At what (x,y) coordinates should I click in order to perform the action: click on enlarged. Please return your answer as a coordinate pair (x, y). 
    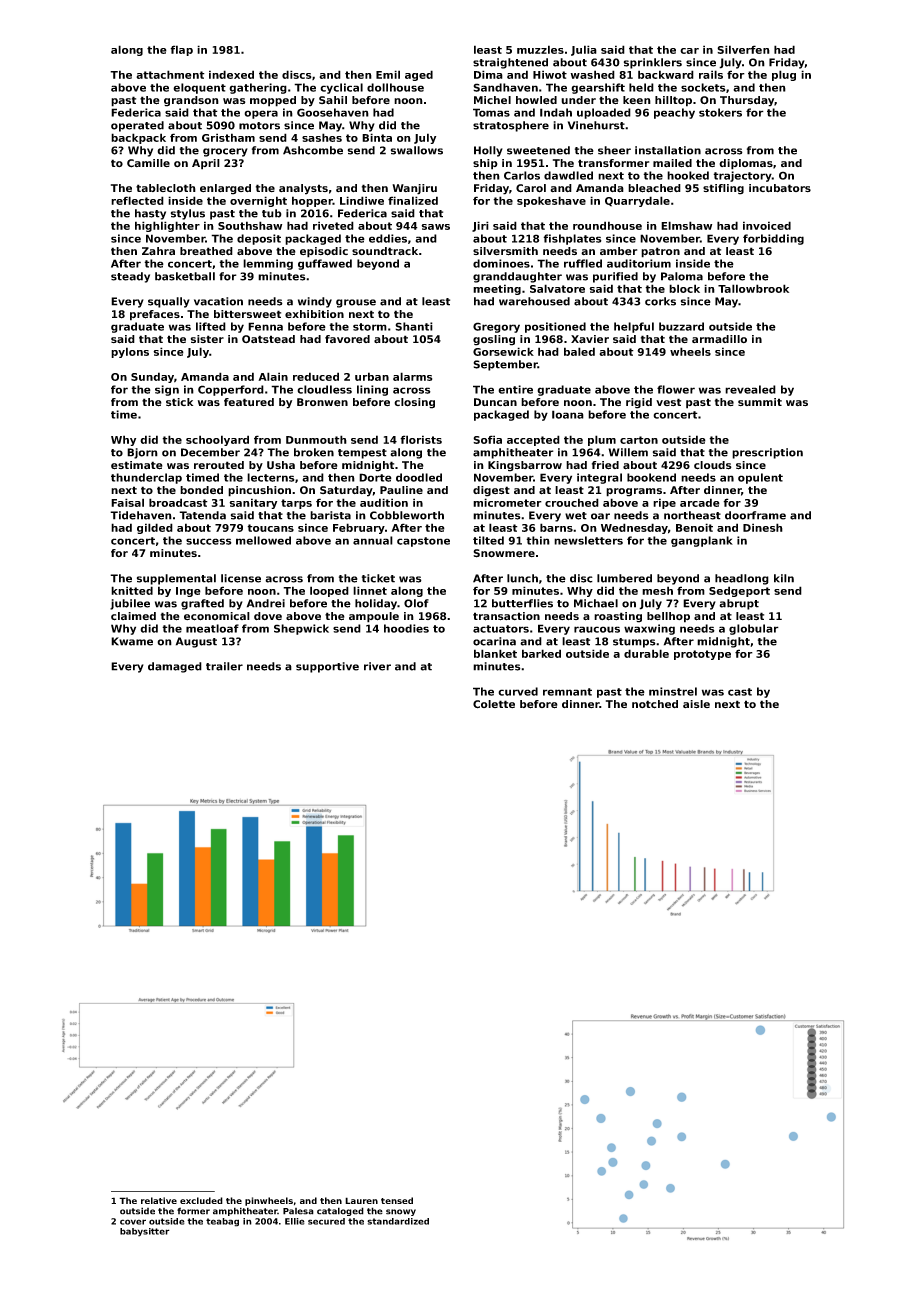
    Looking at the image, I should click on (225, 189).
